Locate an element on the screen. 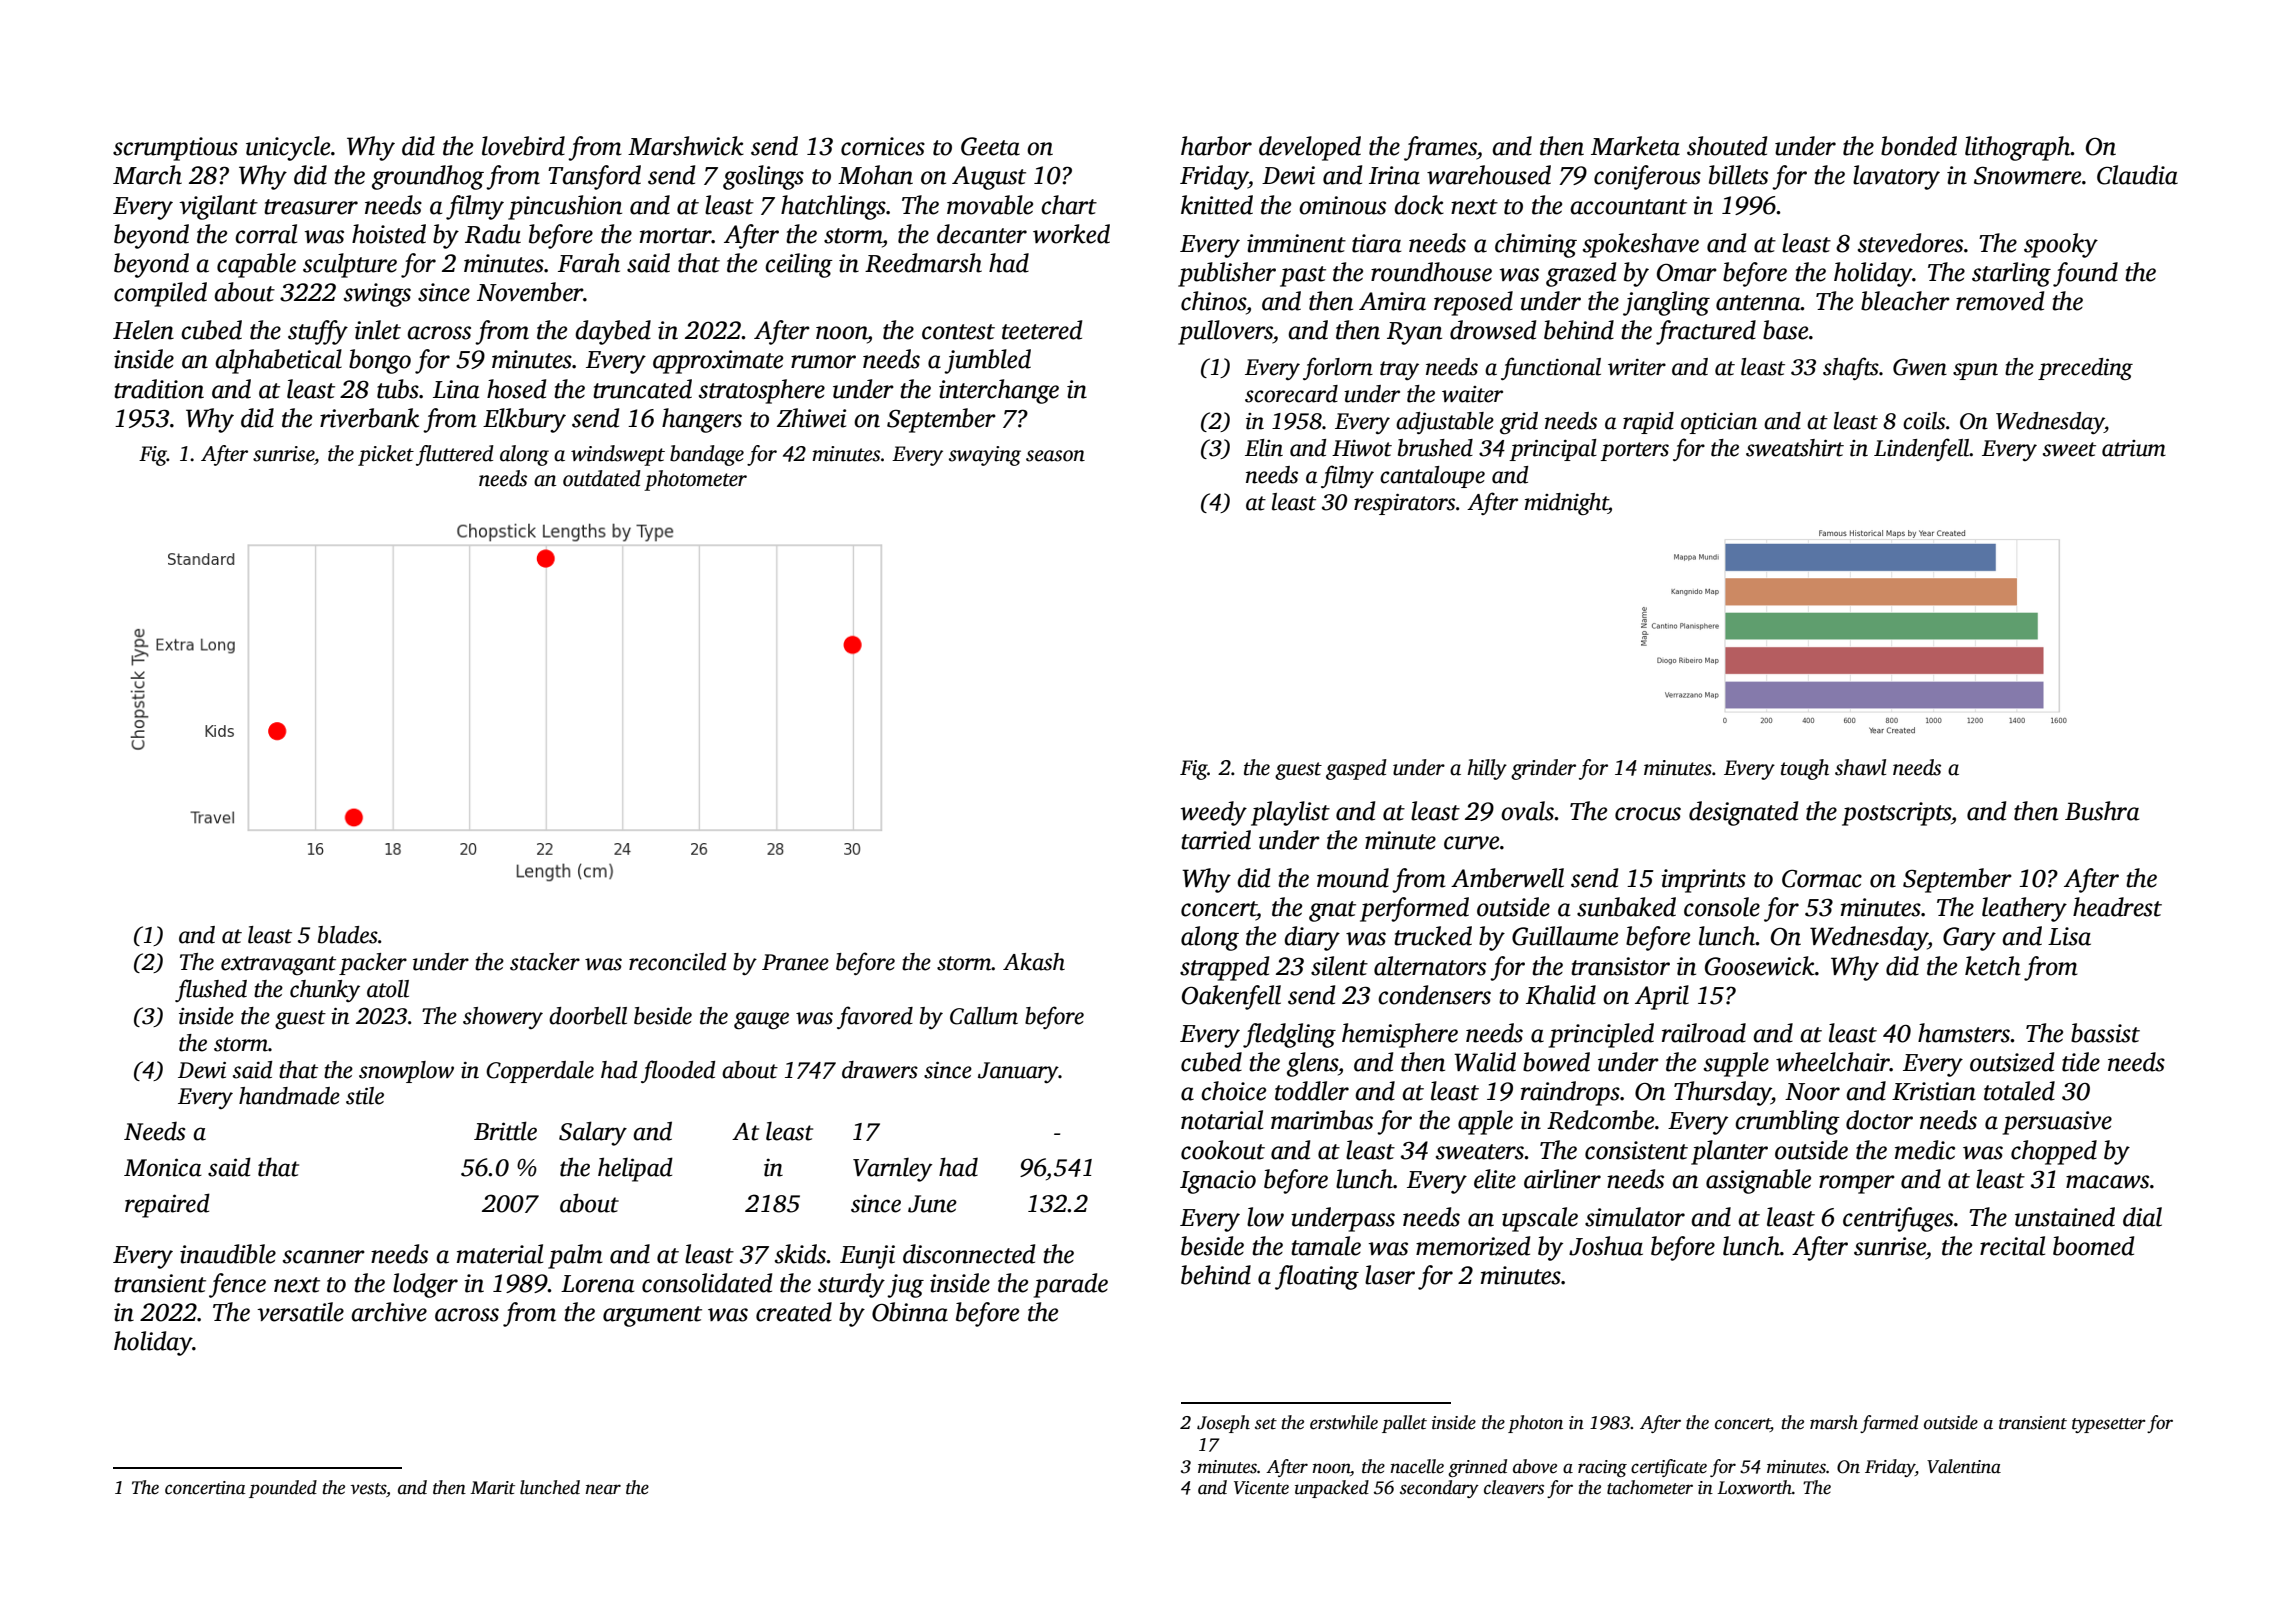  reconciled is located at coordinates (677, 962).
